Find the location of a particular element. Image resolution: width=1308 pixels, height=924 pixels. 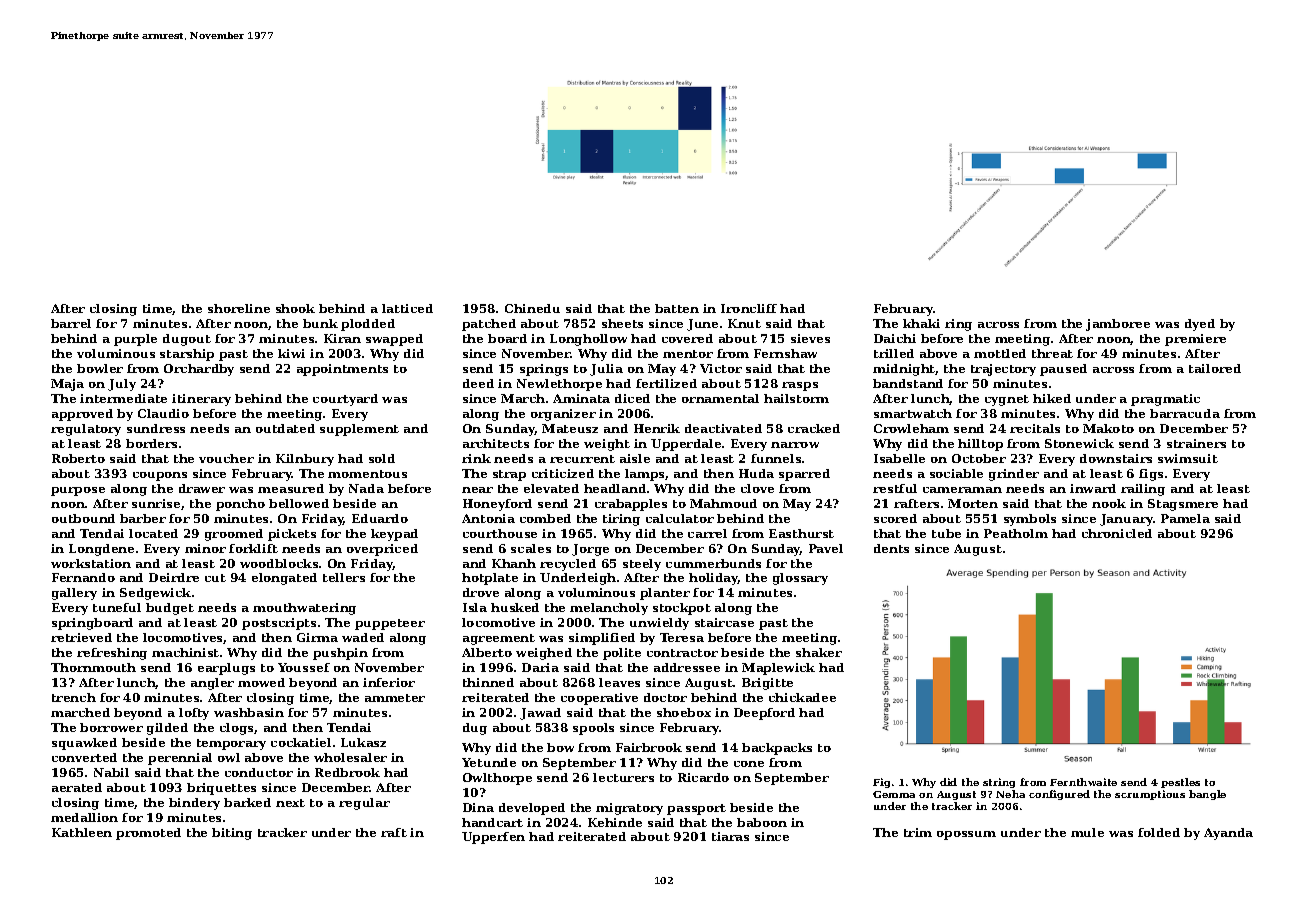

spools is located at coordinates (593, 729).
